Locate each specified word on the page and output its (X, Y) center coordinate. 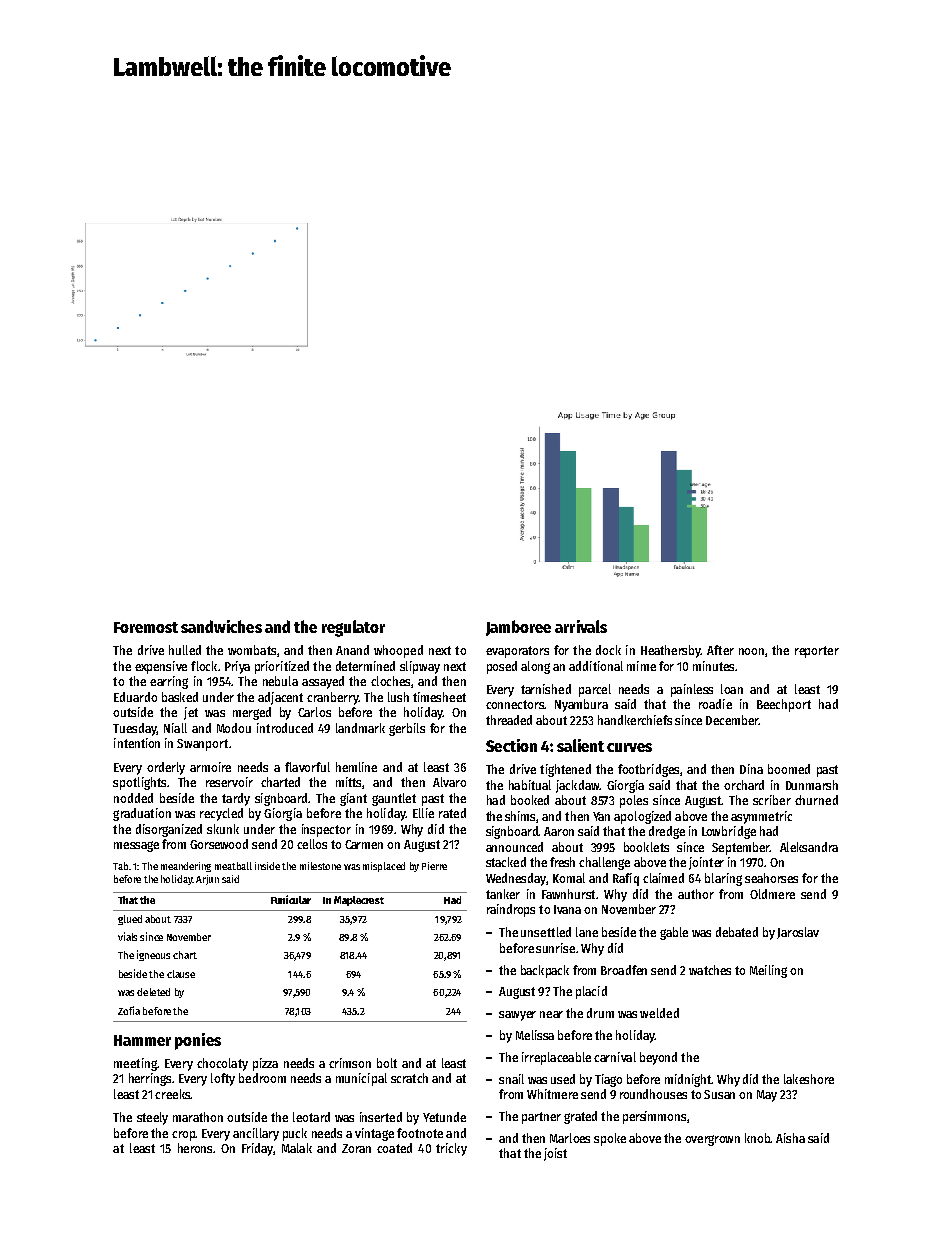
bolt (387, 1063)
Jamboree (518, 628)
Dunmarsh (812, 785)
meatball (233, 866)
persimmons (654, 1117)
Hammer (142, 1040)
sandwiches (221, 626)
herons (195, 1148)
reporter (817, 652)
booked (530, 800)
